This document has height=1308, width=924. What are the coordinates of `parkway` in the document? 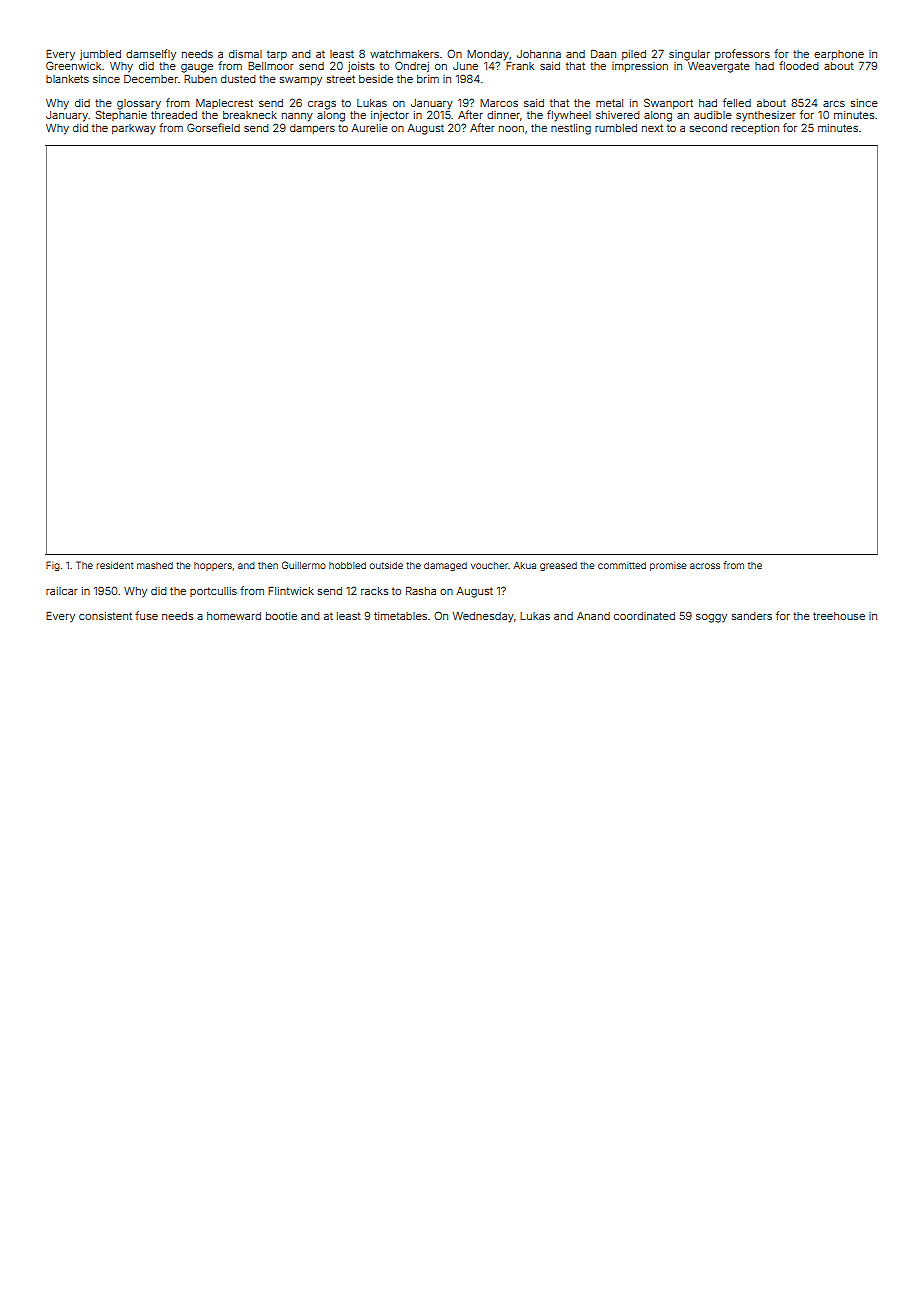 It's located at (134, 129).
